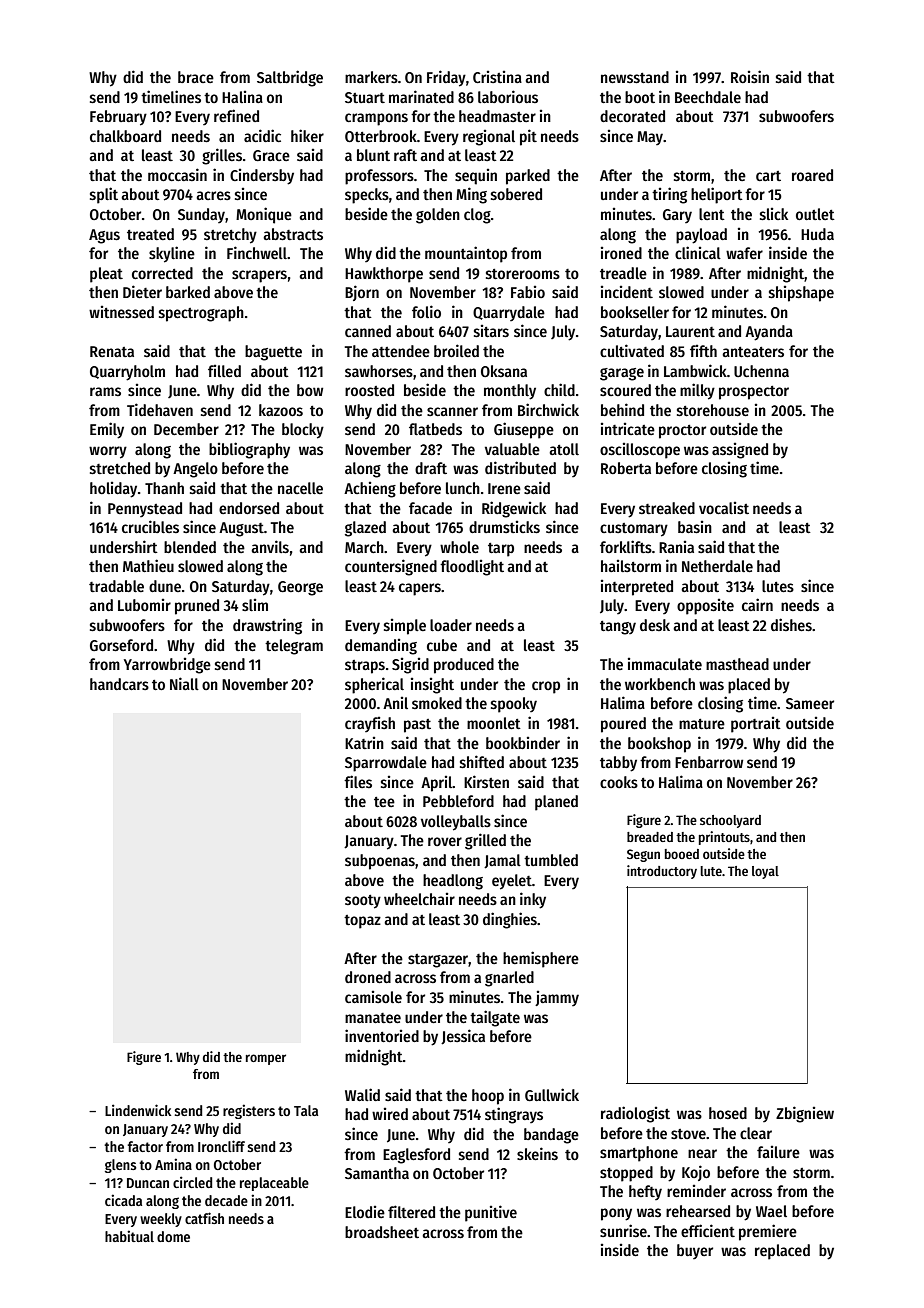 The image size is (924, 1308). I want to click on portrait, so click(756, 725).
